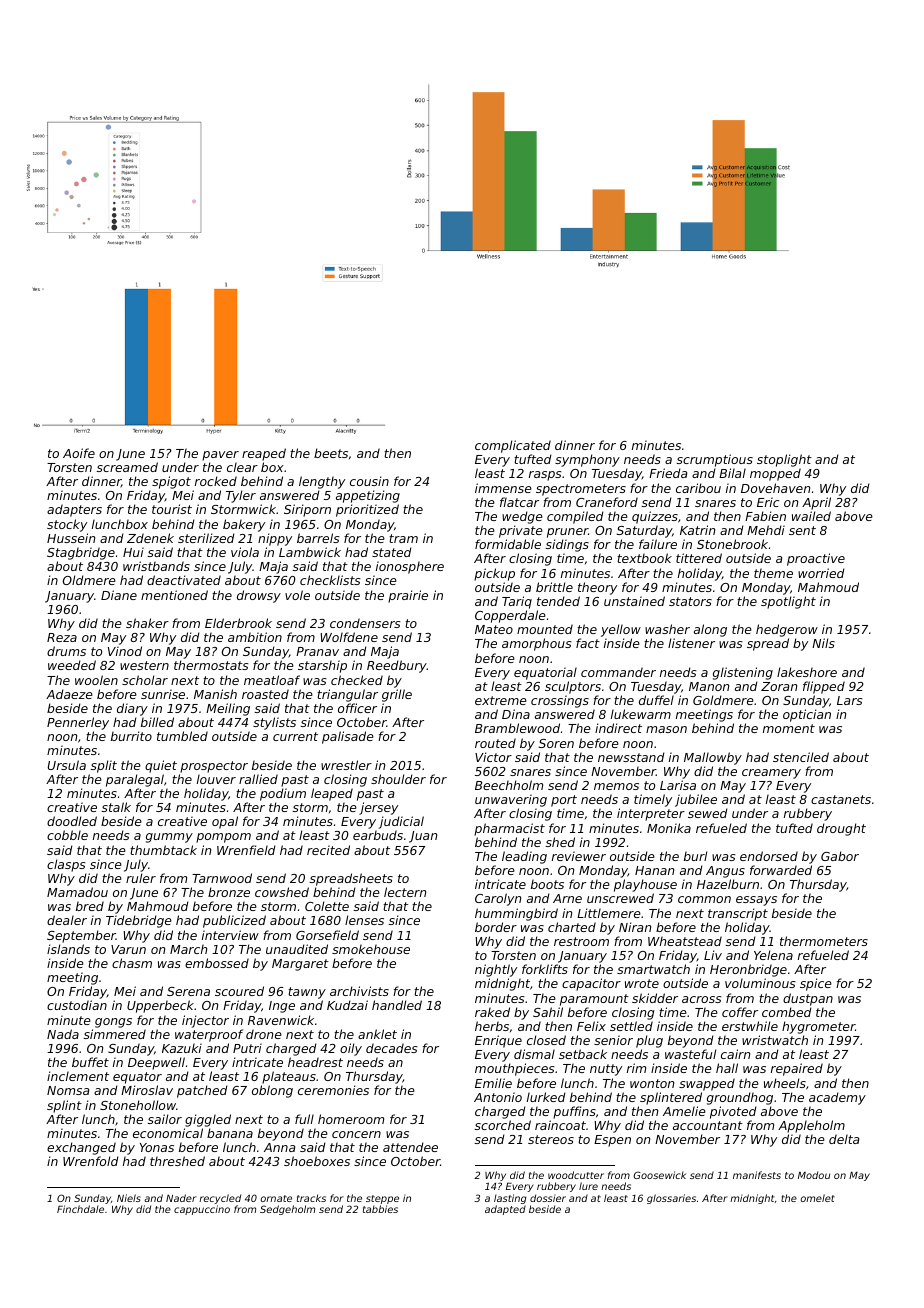 The width and height of the document is (924, 1308). Describe the element at coordinates (496, 927) in the document. I see `border` at that location.
